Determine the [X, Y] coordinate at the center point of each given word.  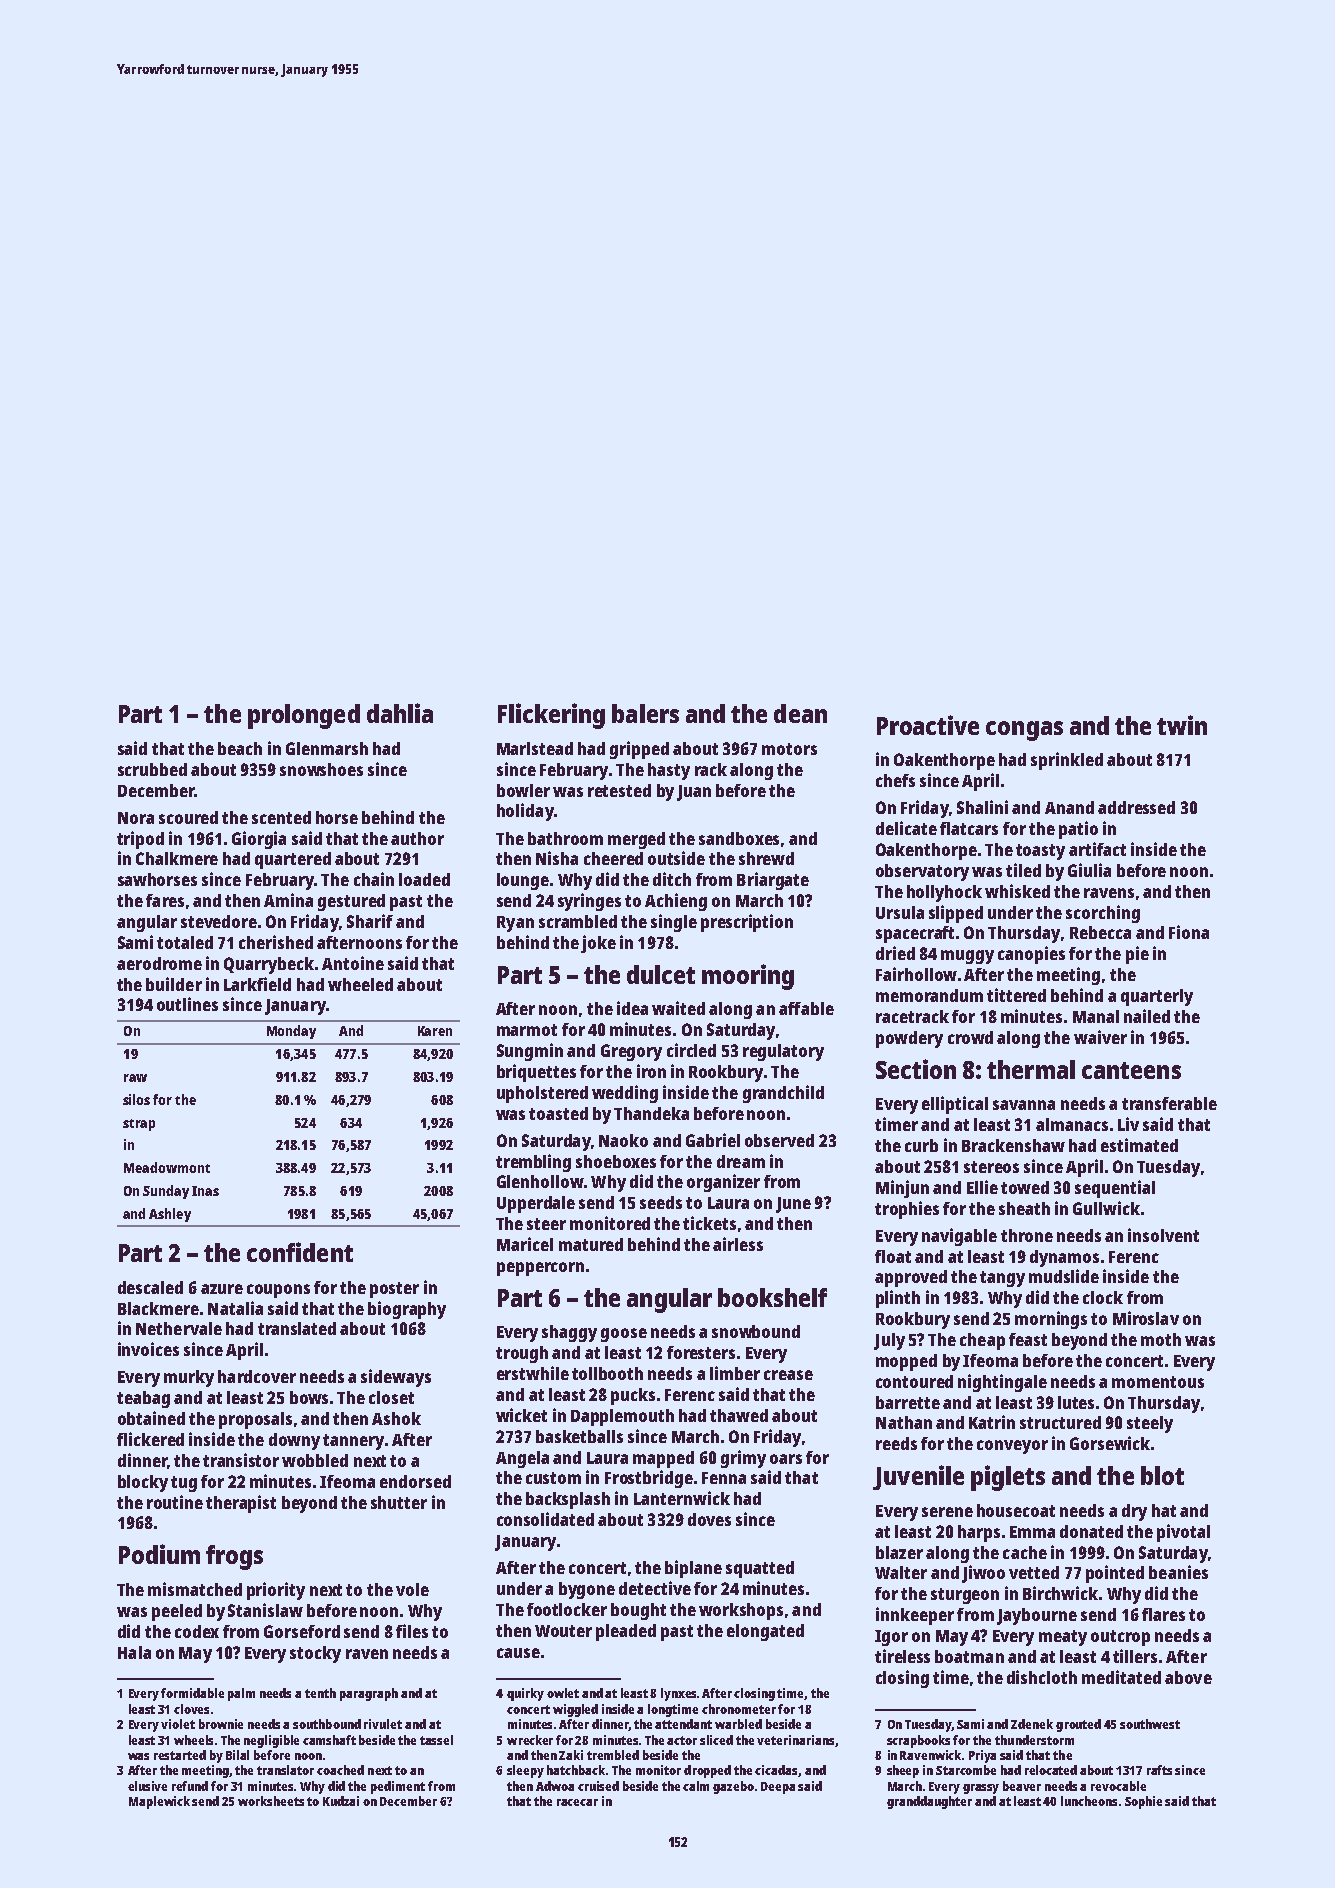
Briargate [773, 881]
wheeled [360, 984]
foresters [701, 1352]
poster [394, 1290]
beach [240, 748]
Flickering [551, 716]
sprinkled [1067, 761]
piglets [1008, 1478]
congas [1024, 731]
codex [197, 1631]
